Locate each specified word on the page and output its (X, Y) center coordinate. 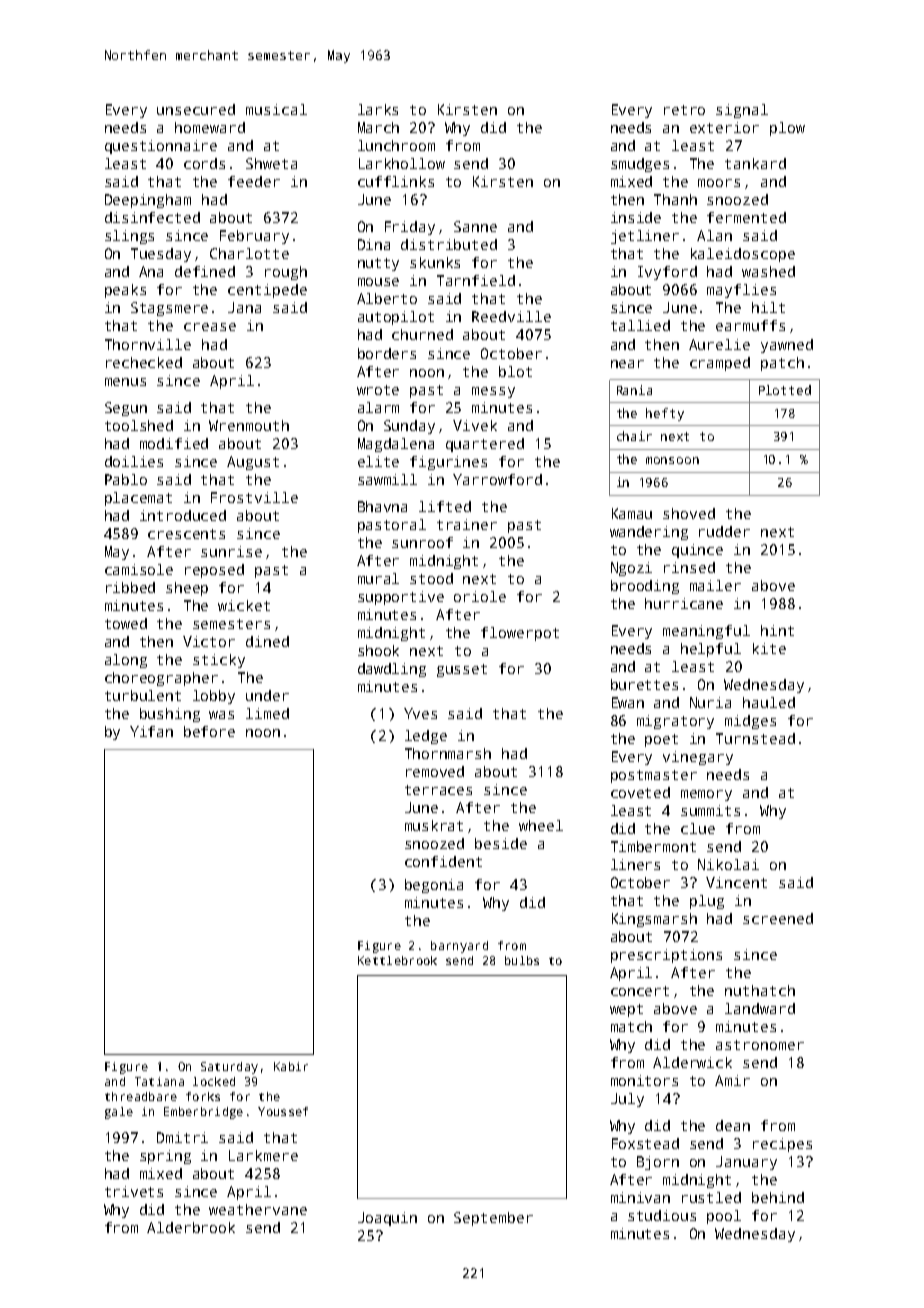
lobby (214, 697)
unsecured (196, 109)
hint (777, 630)
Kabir (291, 1066)
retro (684, 110)
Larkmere (263, 1155)
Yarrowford (497, 479)
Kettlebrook (397, 960)
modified (174, 443)
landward (760, 1008)
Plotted (785, 390)
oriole (480, 596)
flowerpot (520, 634)
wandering (649, 533)
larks (378, 109)
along (126, 661)
